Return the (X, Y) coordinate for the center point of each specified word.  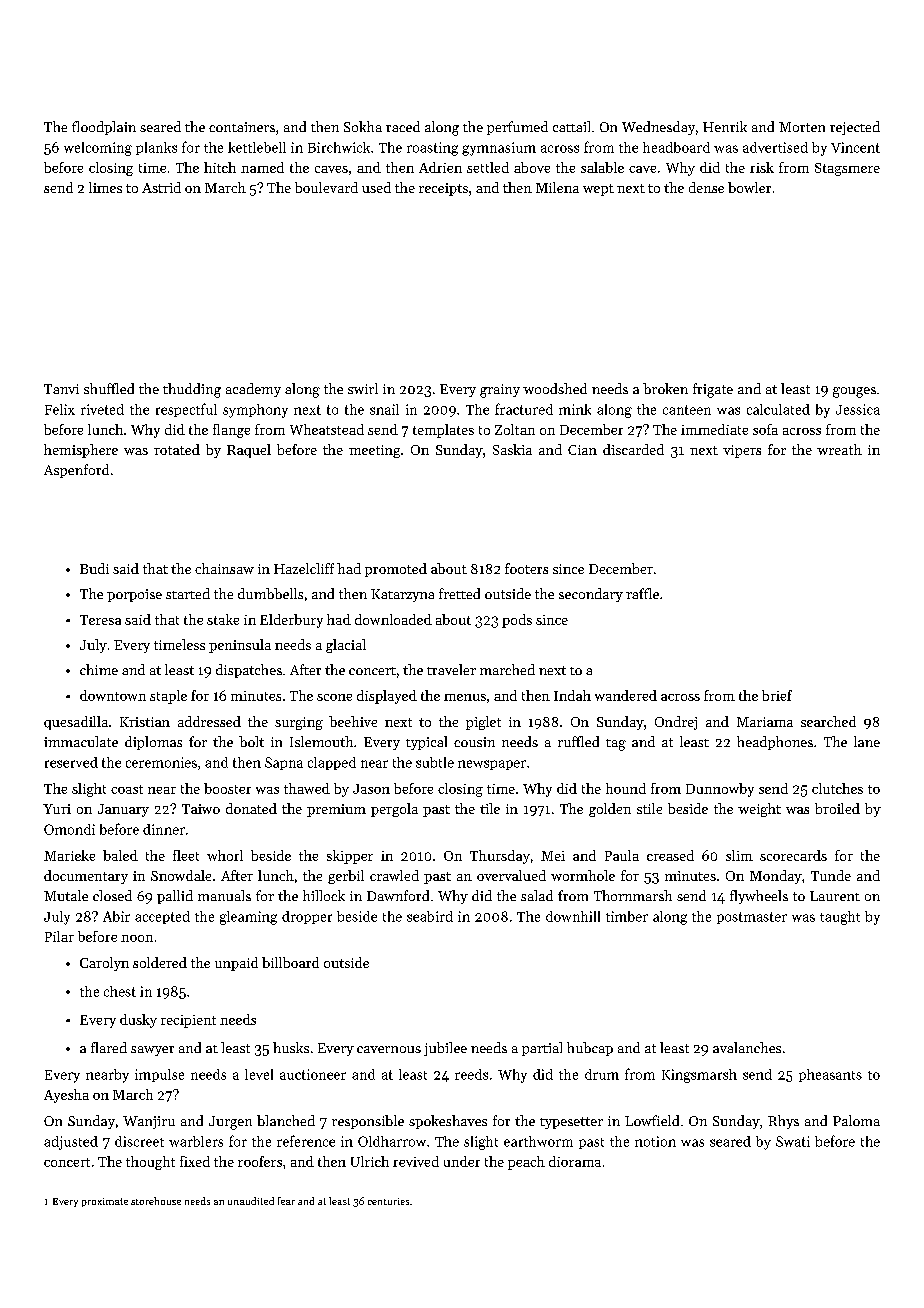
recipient (188, 1021)
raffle (642, 593)
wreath (839, 449)
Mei (553, 856)
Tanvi (61, 389)
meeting (374, 451)
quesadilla (76, 723)
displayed (387, 697)
